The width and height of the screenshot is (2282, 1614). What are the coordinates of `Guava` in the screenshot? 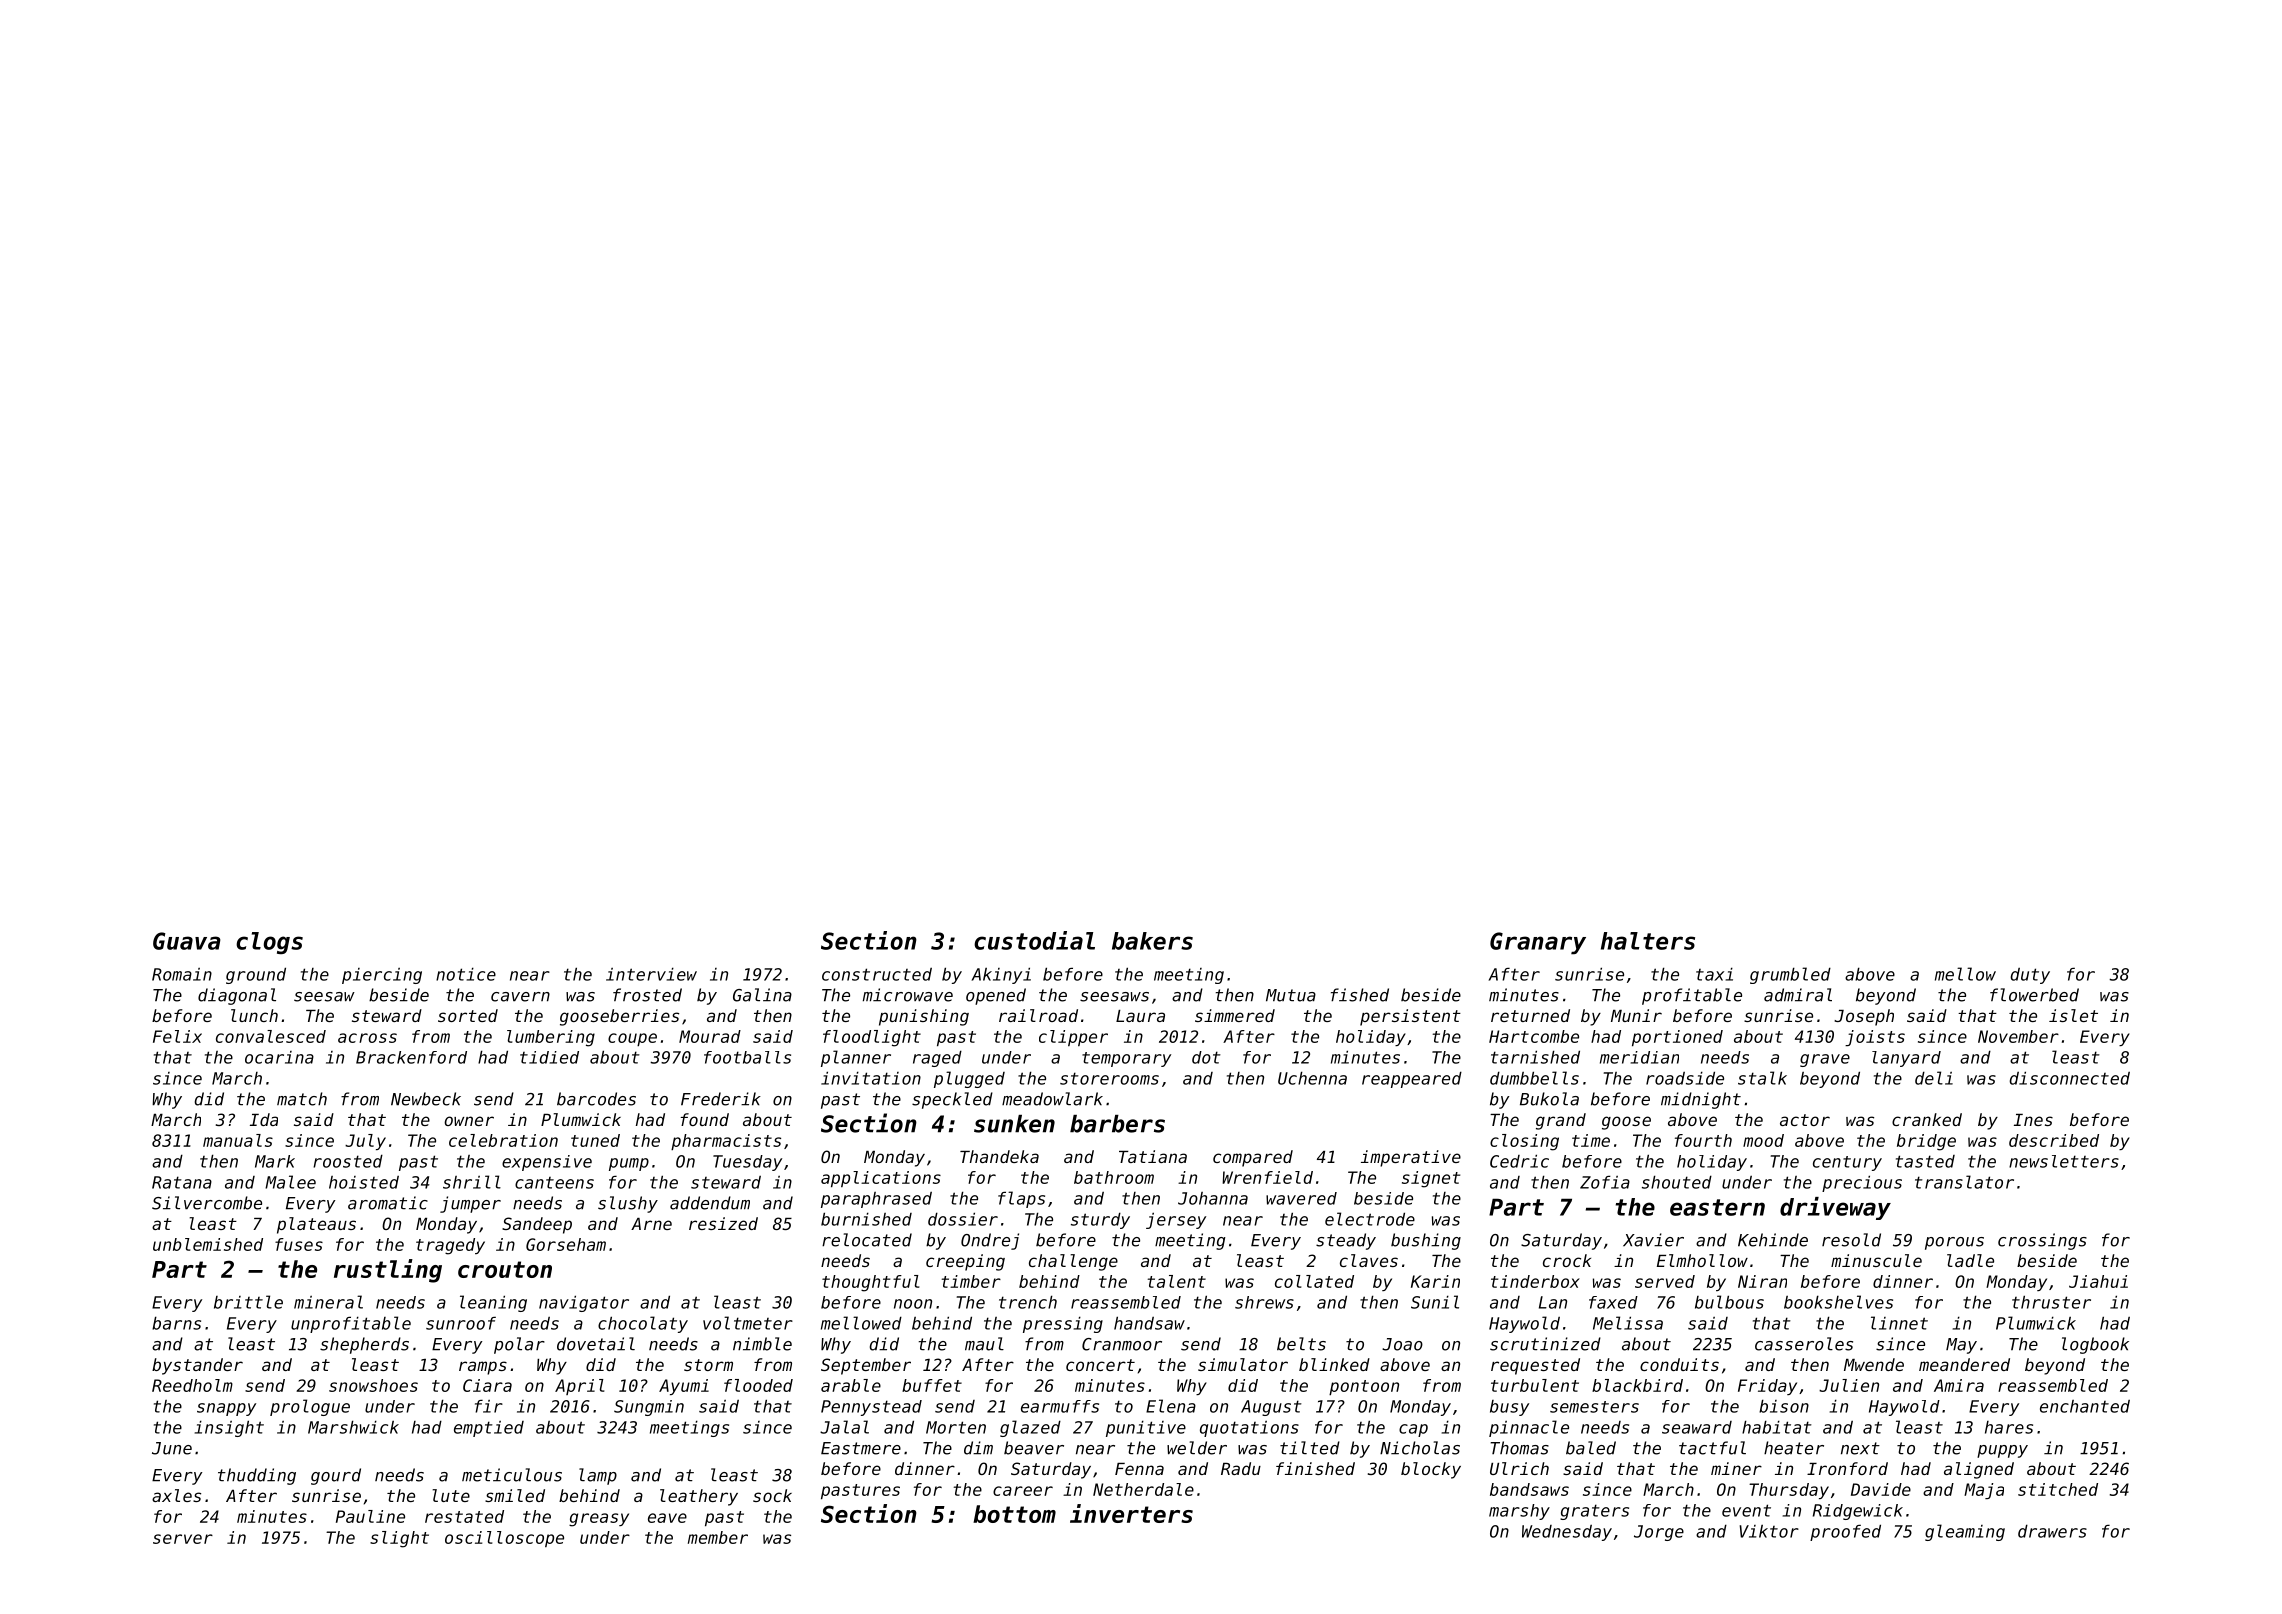 It's located at (187, 941).
